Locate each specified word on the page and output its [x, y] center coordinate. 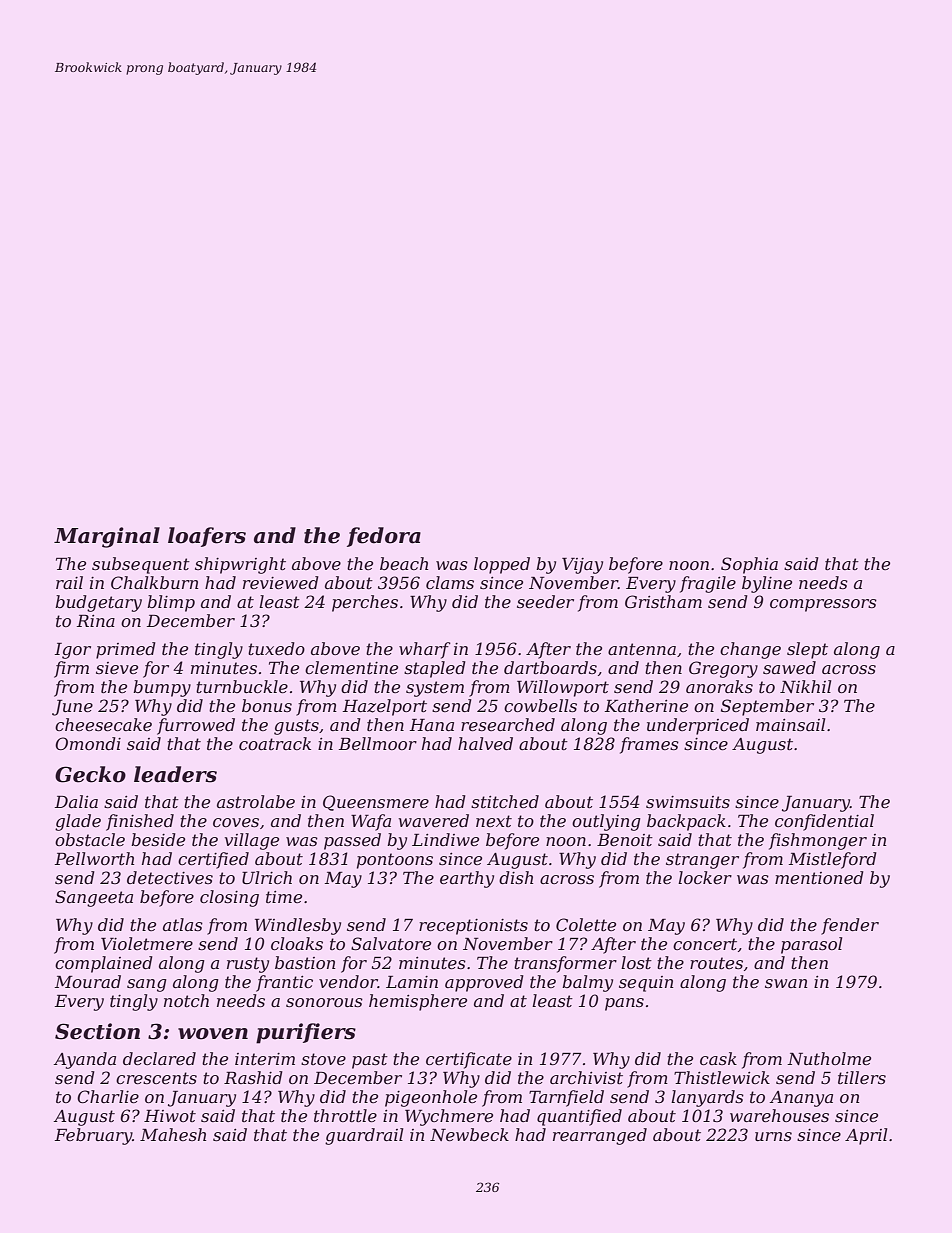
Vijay [582, 566]
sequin [646, 984]
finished [140, 822]
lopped [502, 565]
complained [104, 964]
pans [624, 1004]
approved [484, 983]
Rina [96, 621]
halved [485, 743]
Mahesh [173, 1134]
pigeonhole [431, 1098]
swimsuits [688, 802]
